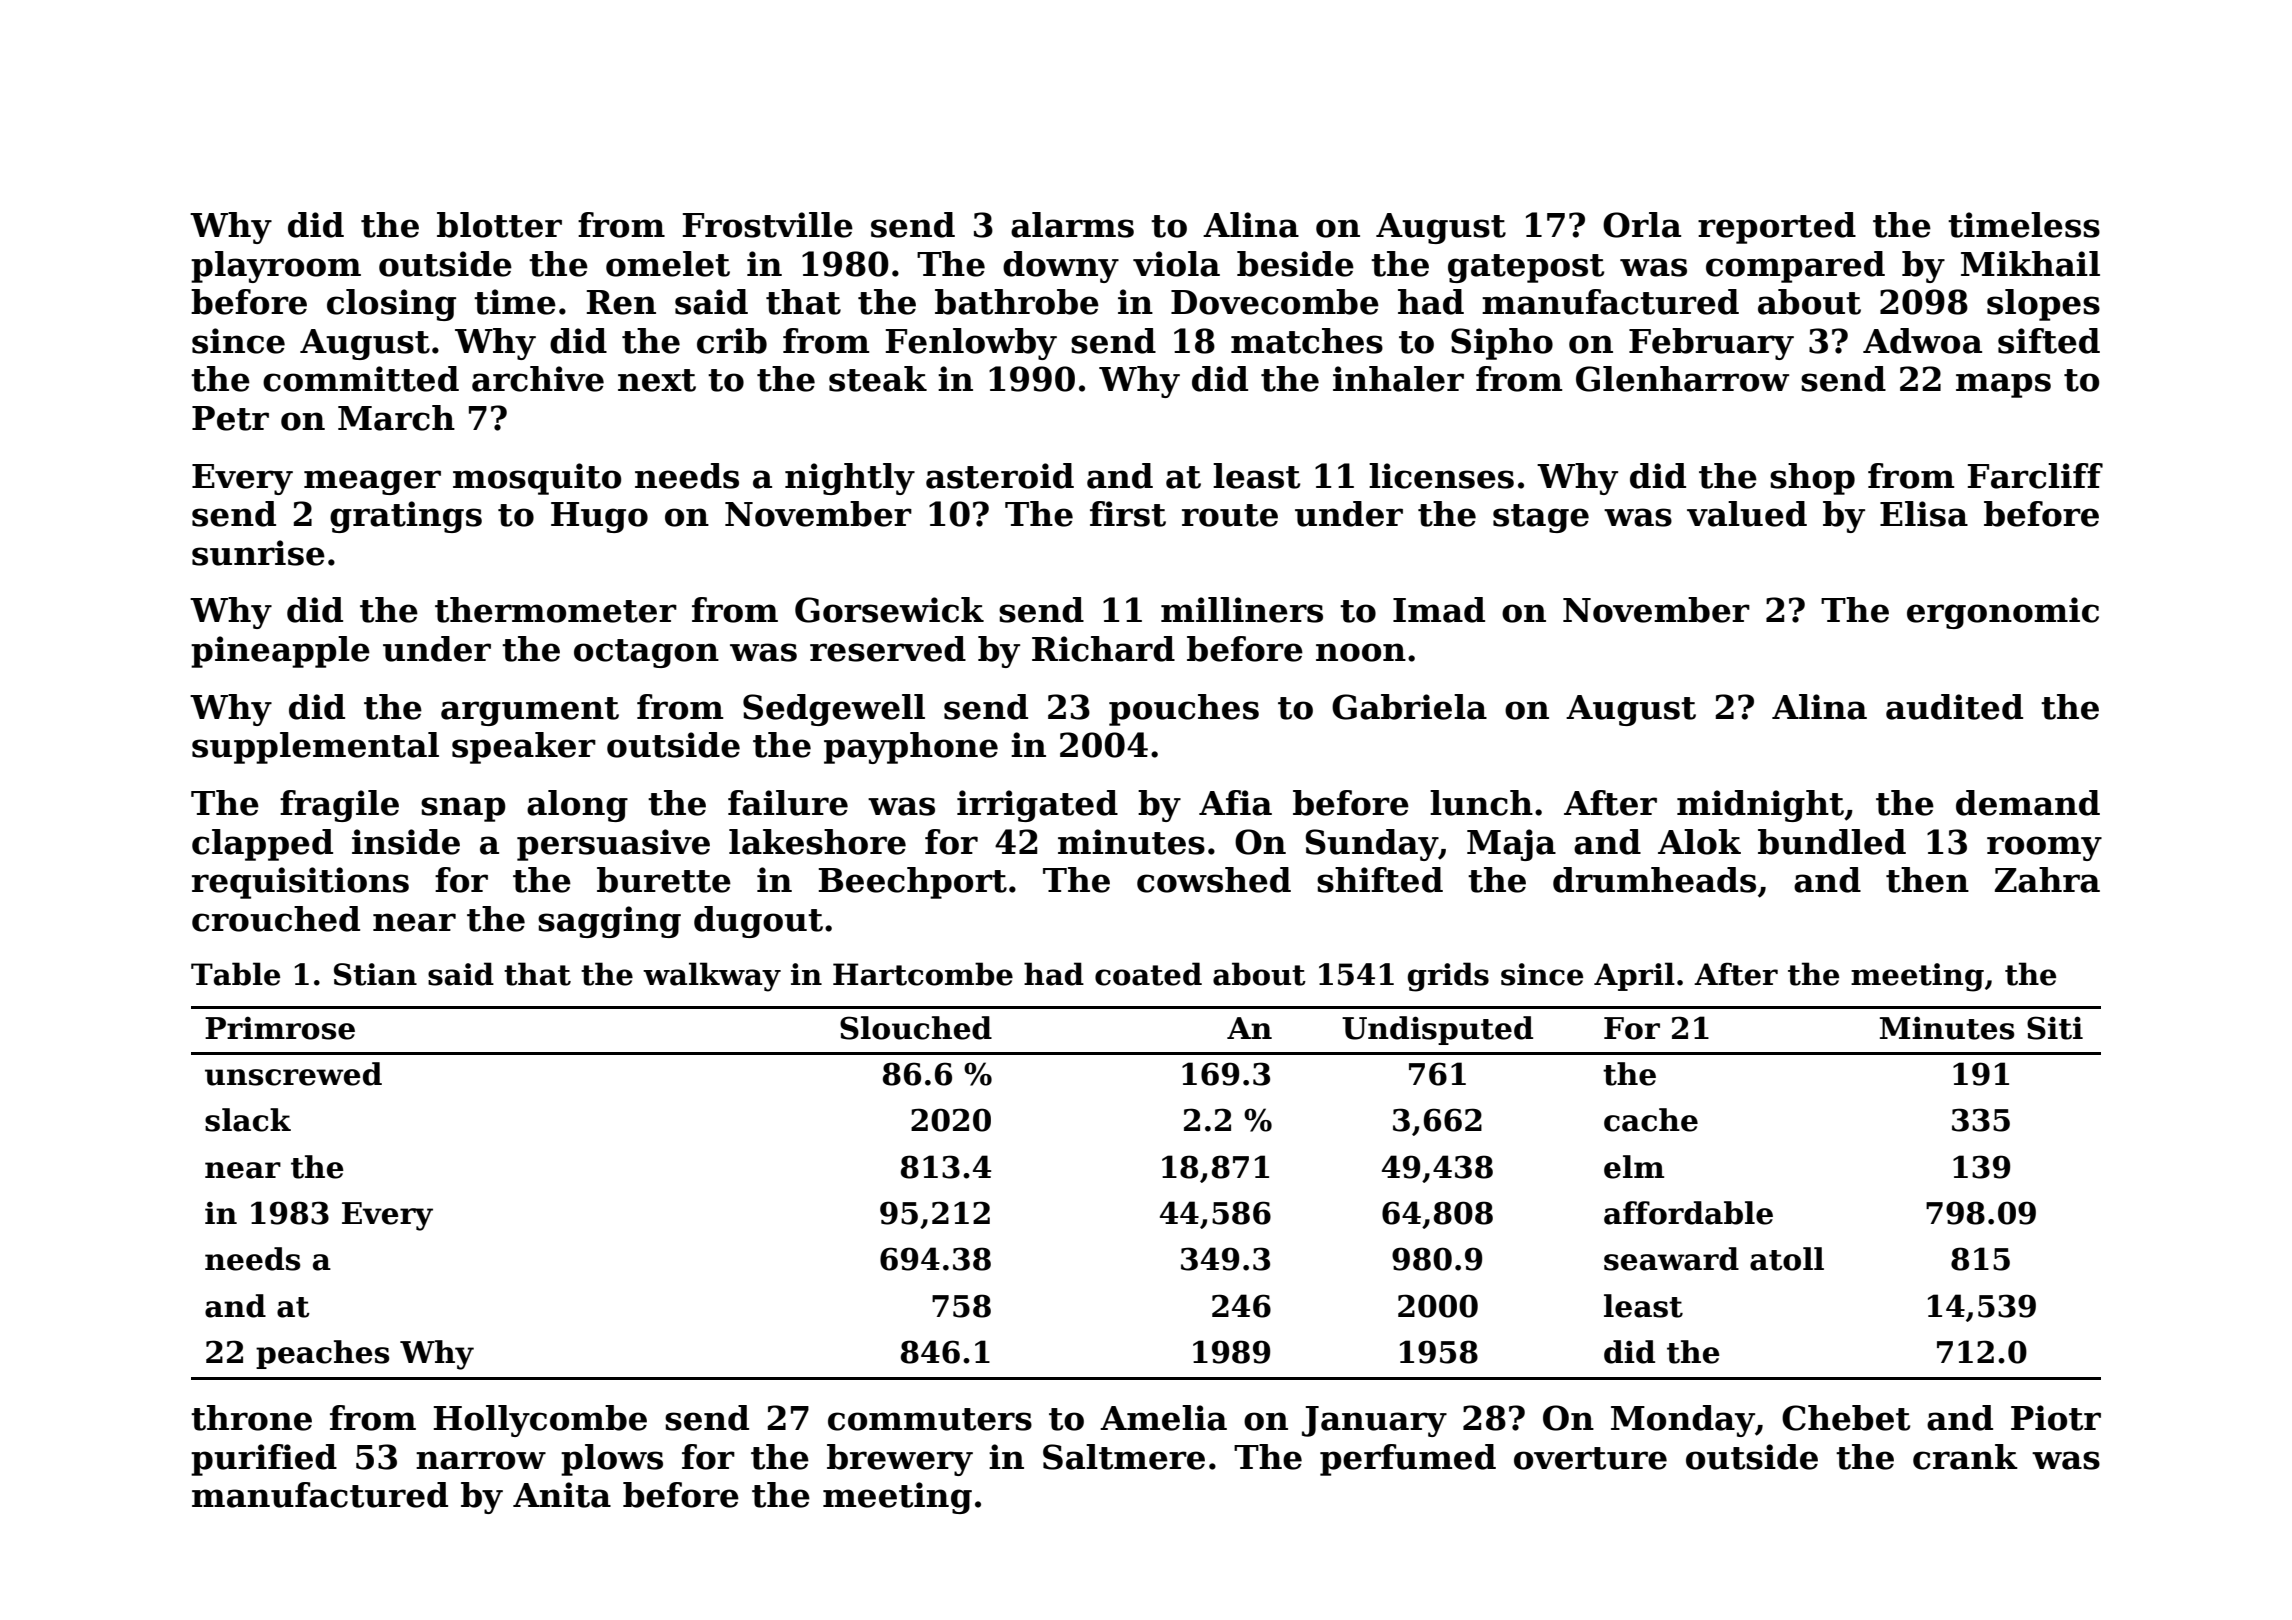 Image resolution: width=2292 pixels, height=1620 pixels. What do you see at coordinates (2047, 880) in the screenshot?
I see `Zahra` at bounding box center [2047, 880].
